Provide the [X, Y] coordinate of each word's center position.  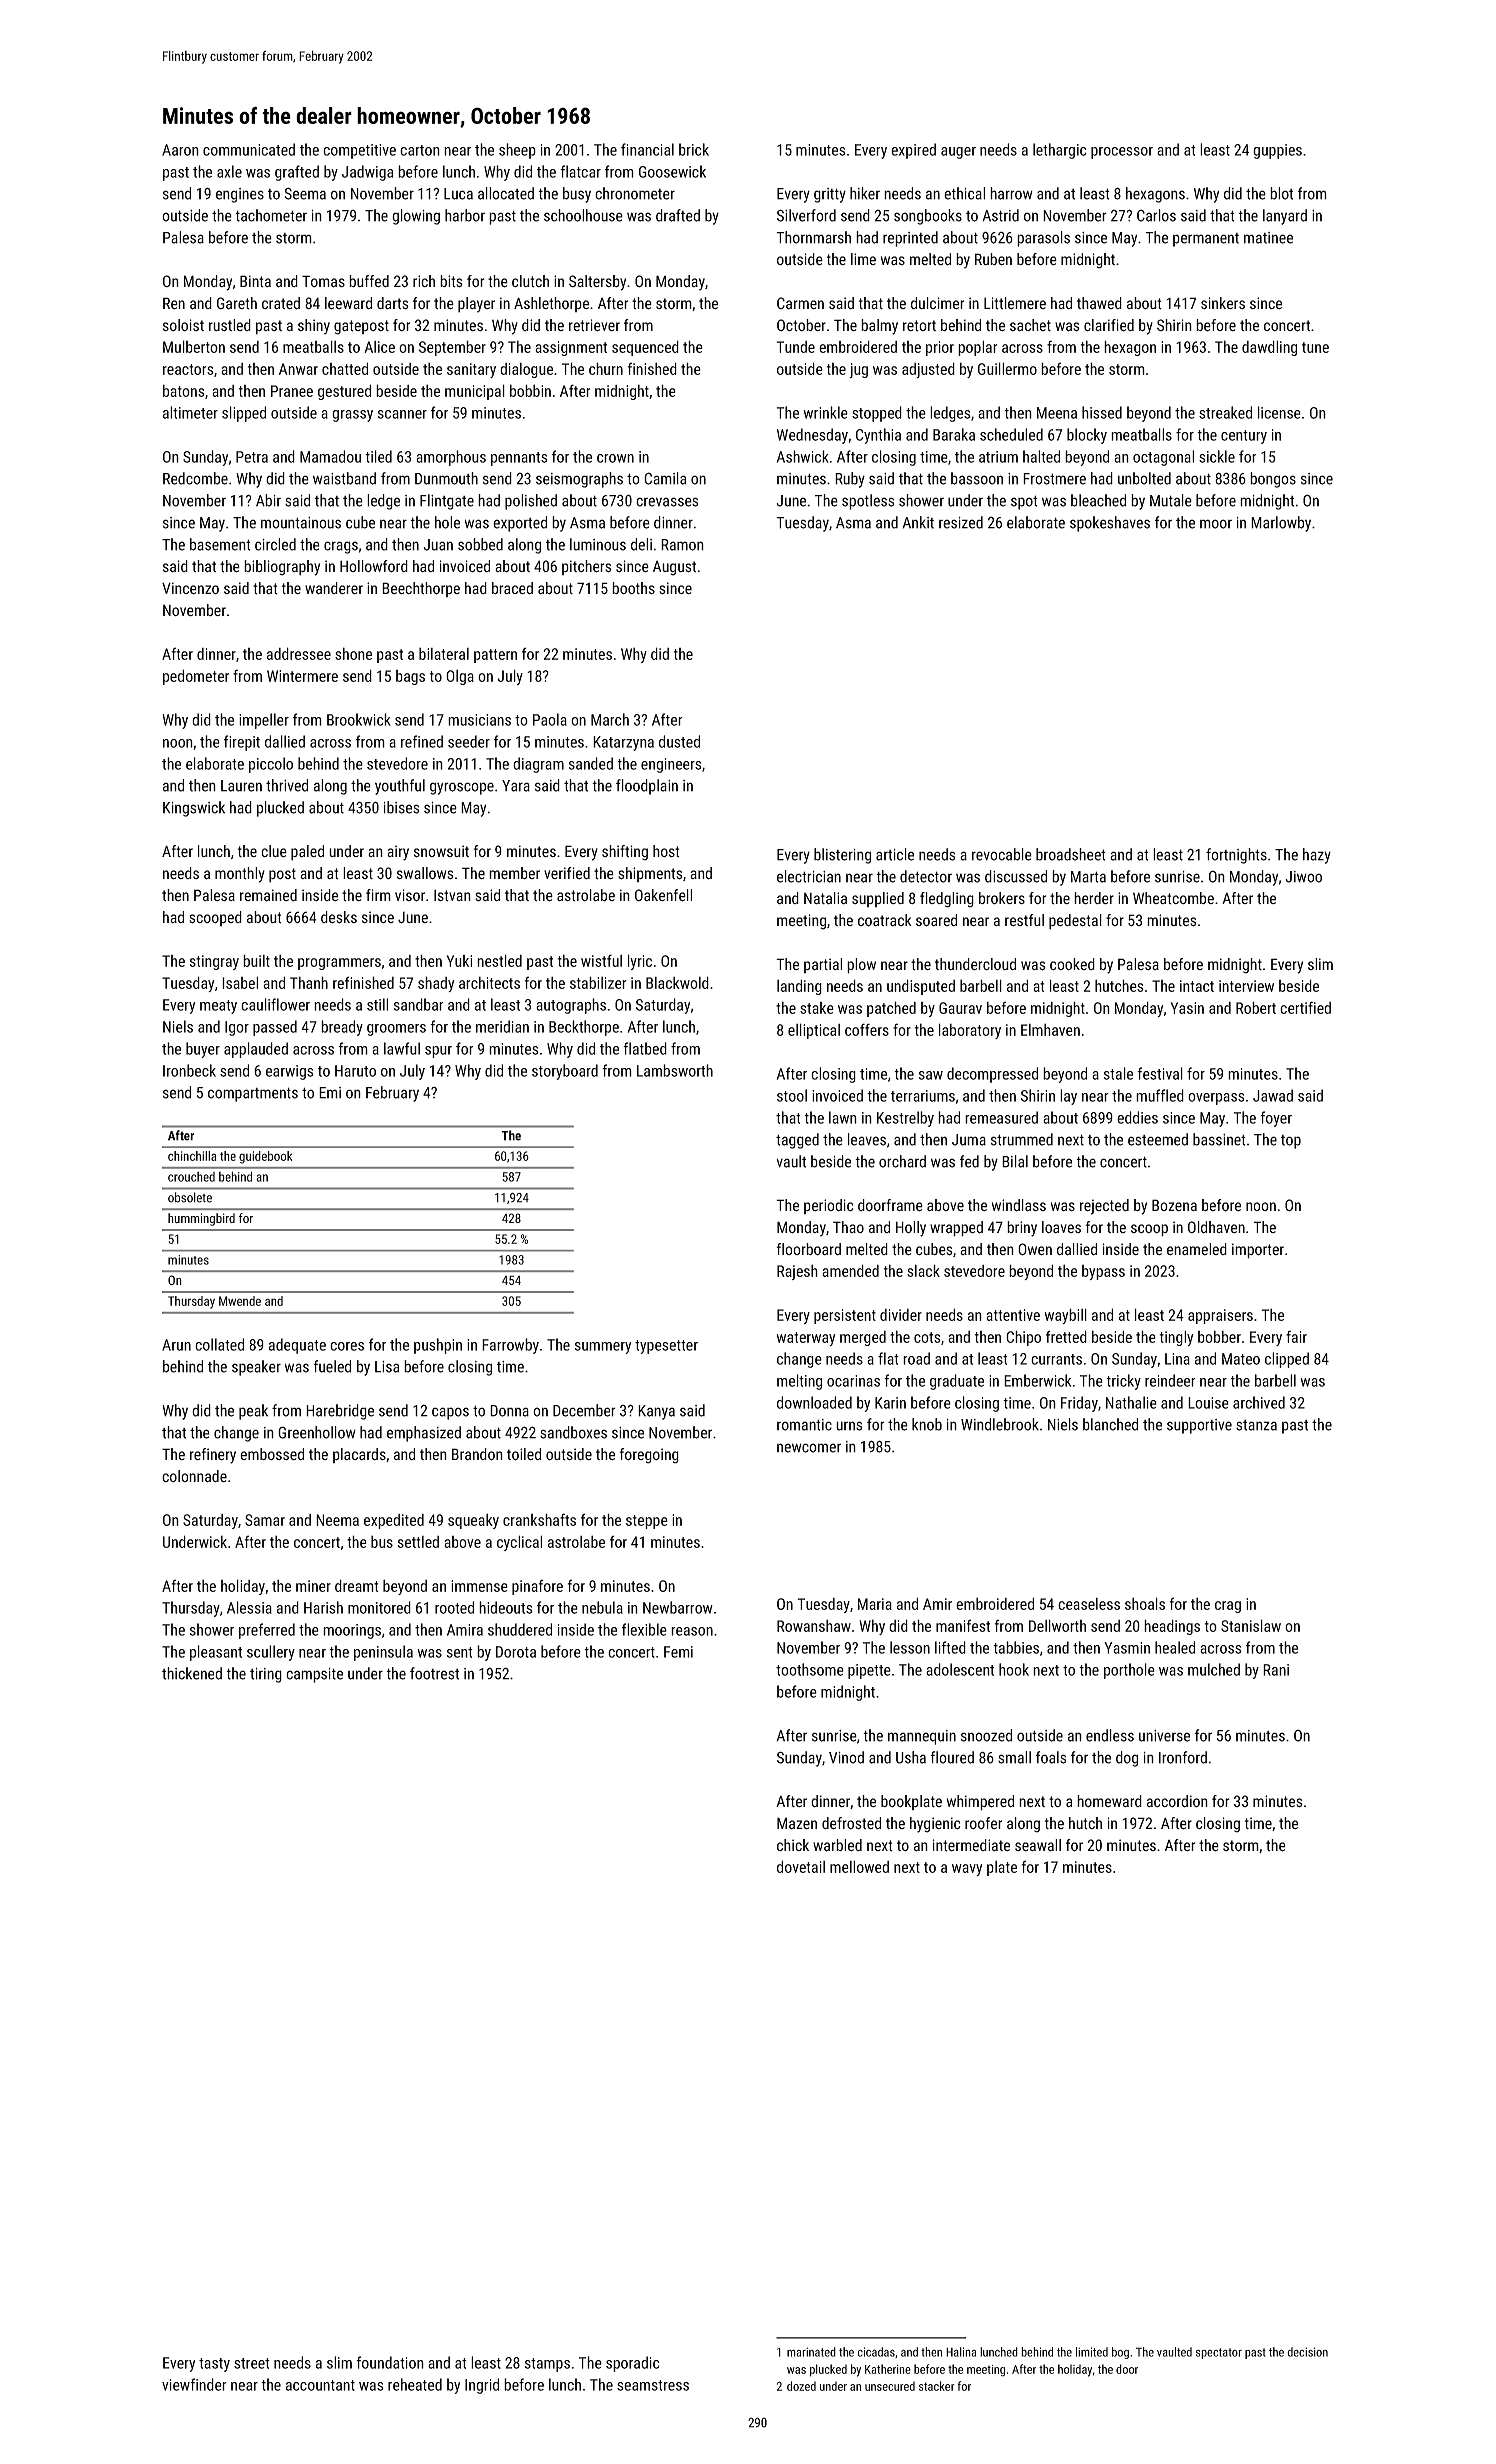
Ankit [918, 522]
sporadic [633, 2364]
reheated [415, 2384]
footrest [434, 1673]
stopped [877, 414]
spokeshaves [1110, 524]
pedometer [196, 677]
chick [793, 1845]
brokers [1002, 898]
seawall [1038, 1845]
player [476, 305]
